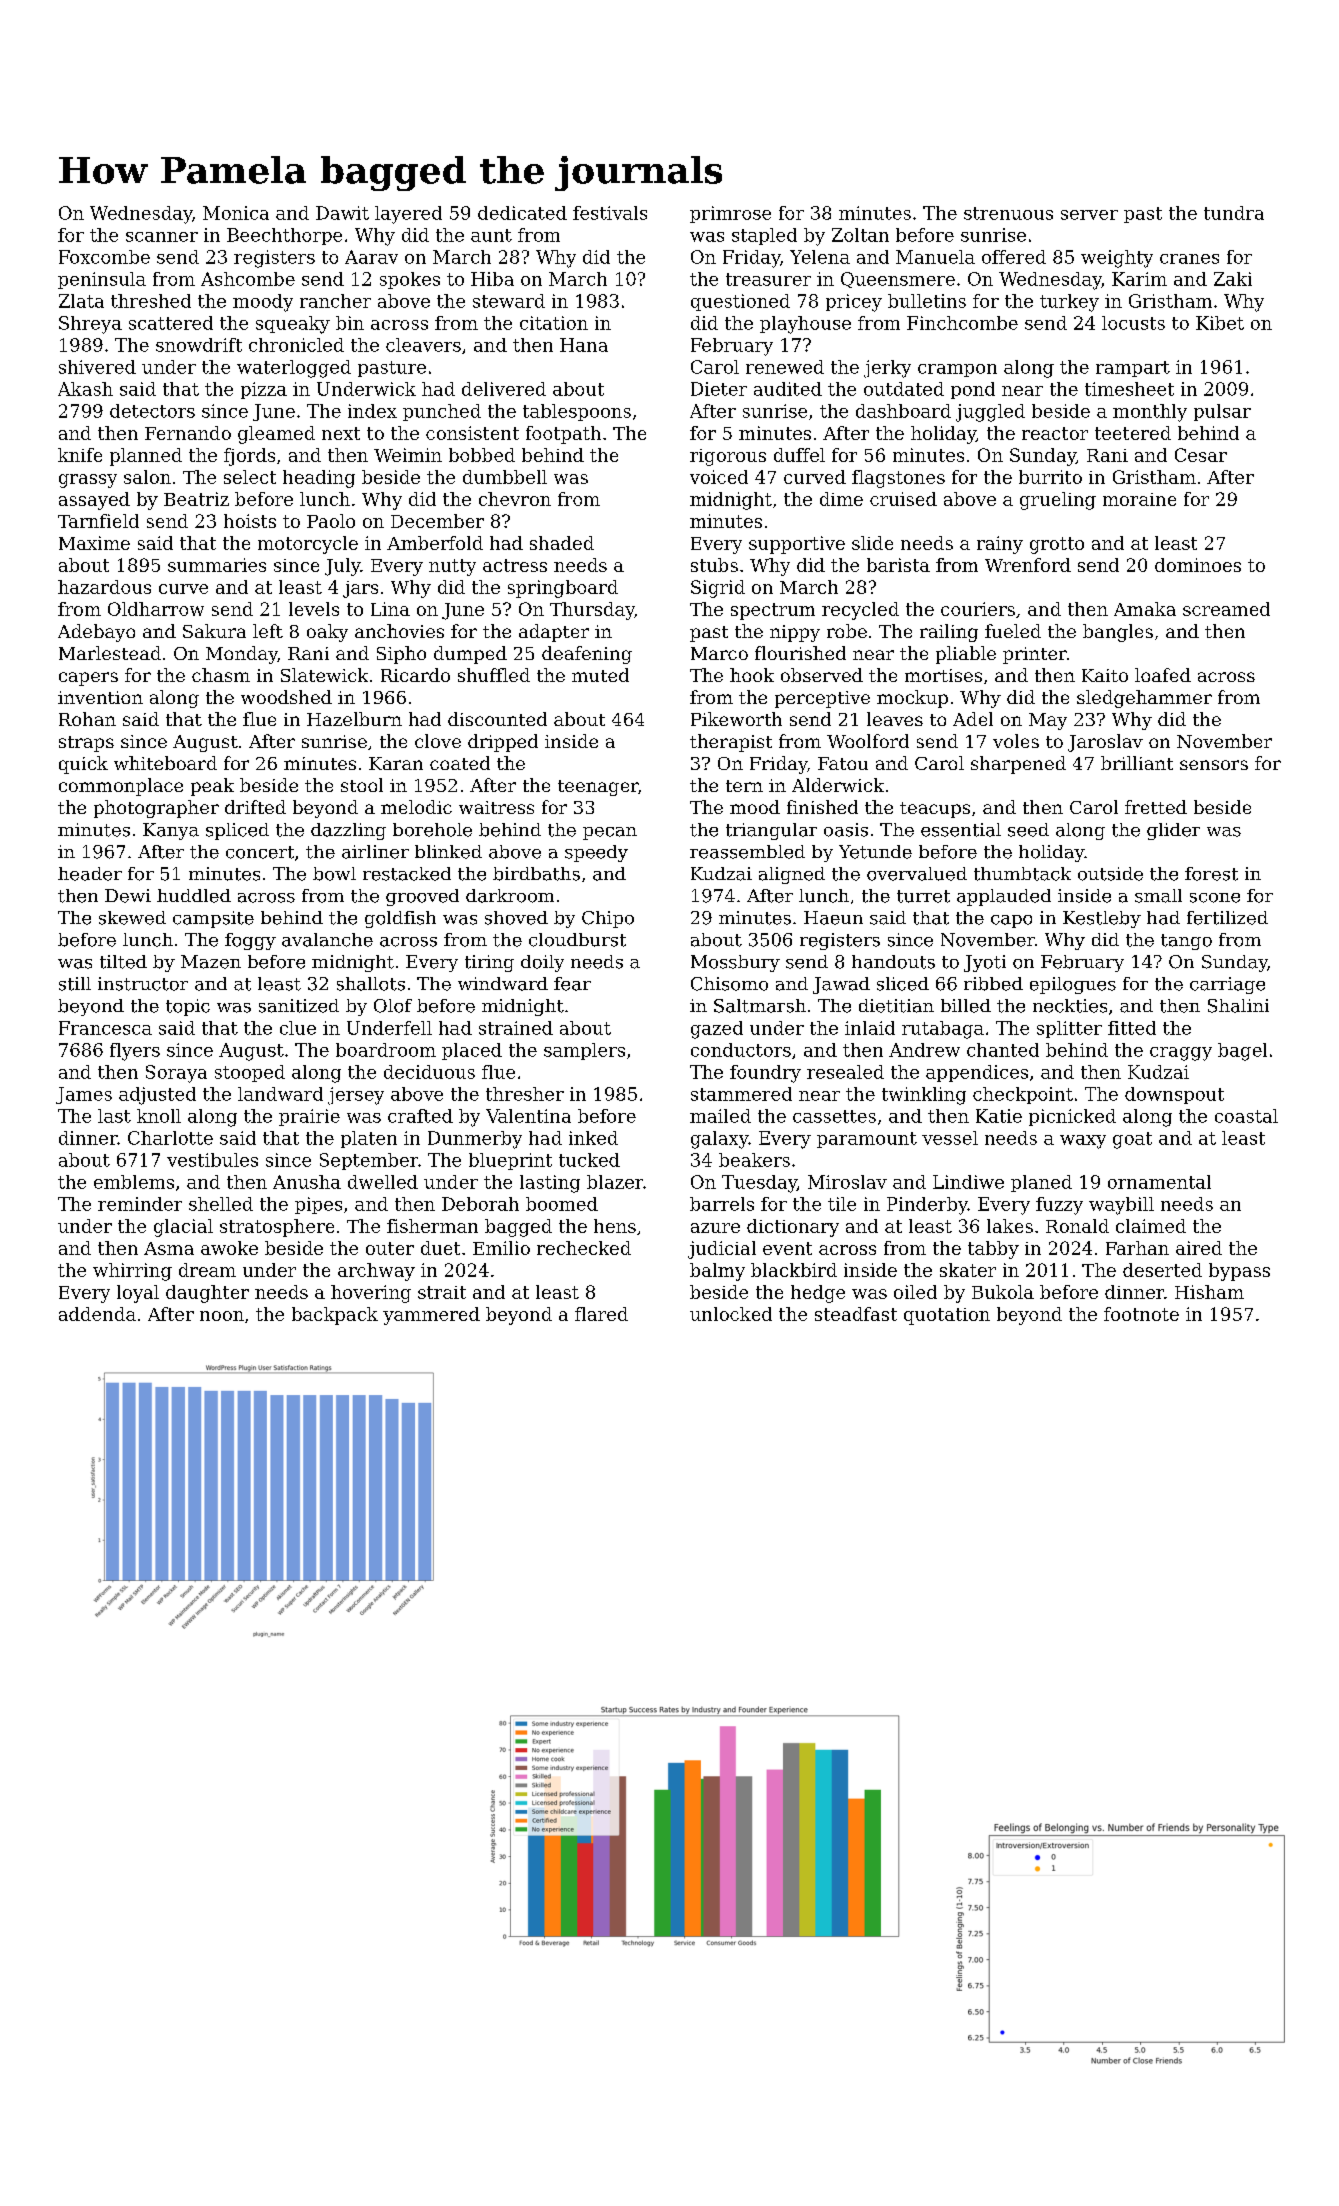  Describe the element at coordinates (1008, 213) in the screenshot. I see `strenuous` at that location.
